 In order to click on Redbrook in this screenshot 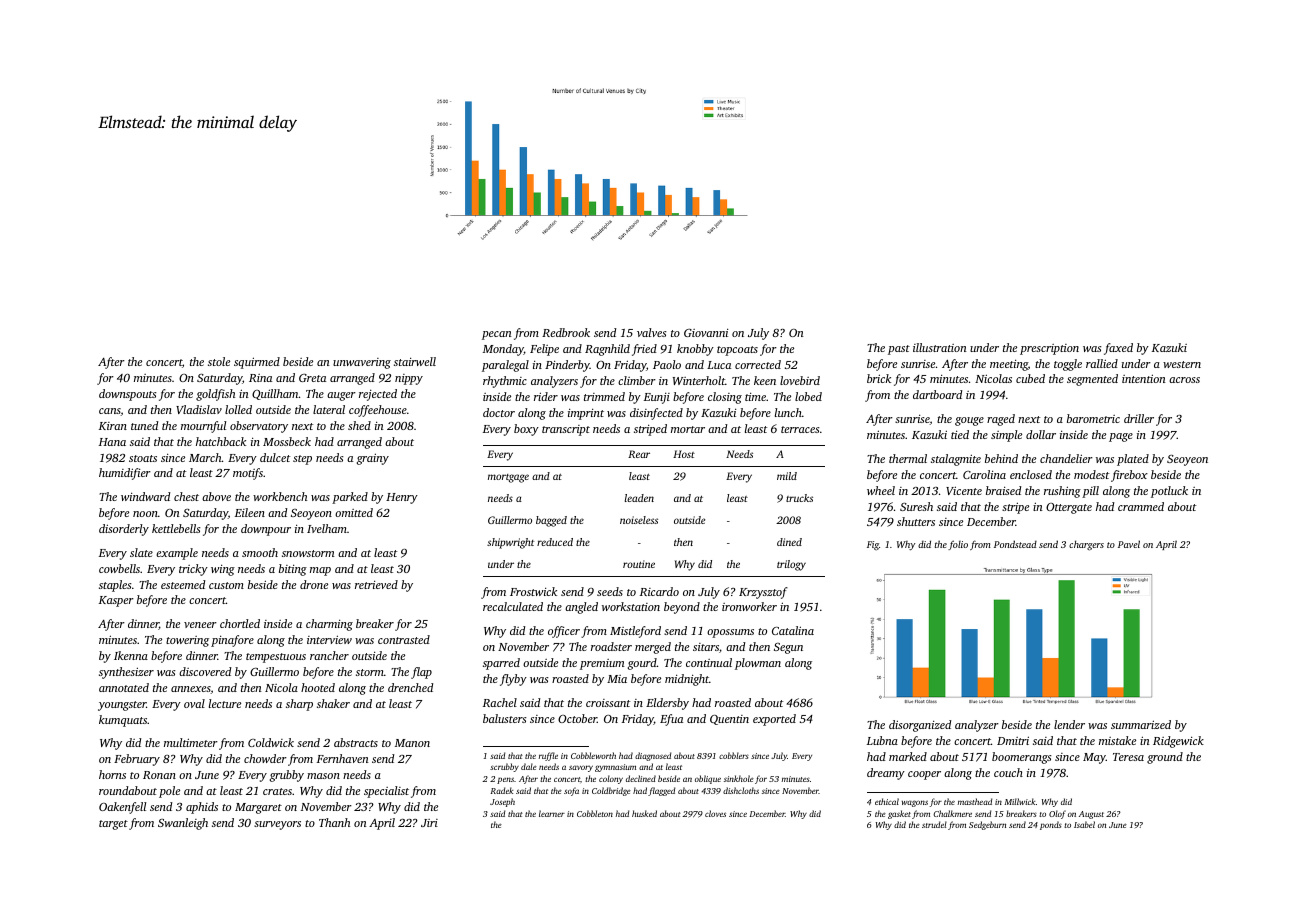, I will do `click(566, 332)`.
